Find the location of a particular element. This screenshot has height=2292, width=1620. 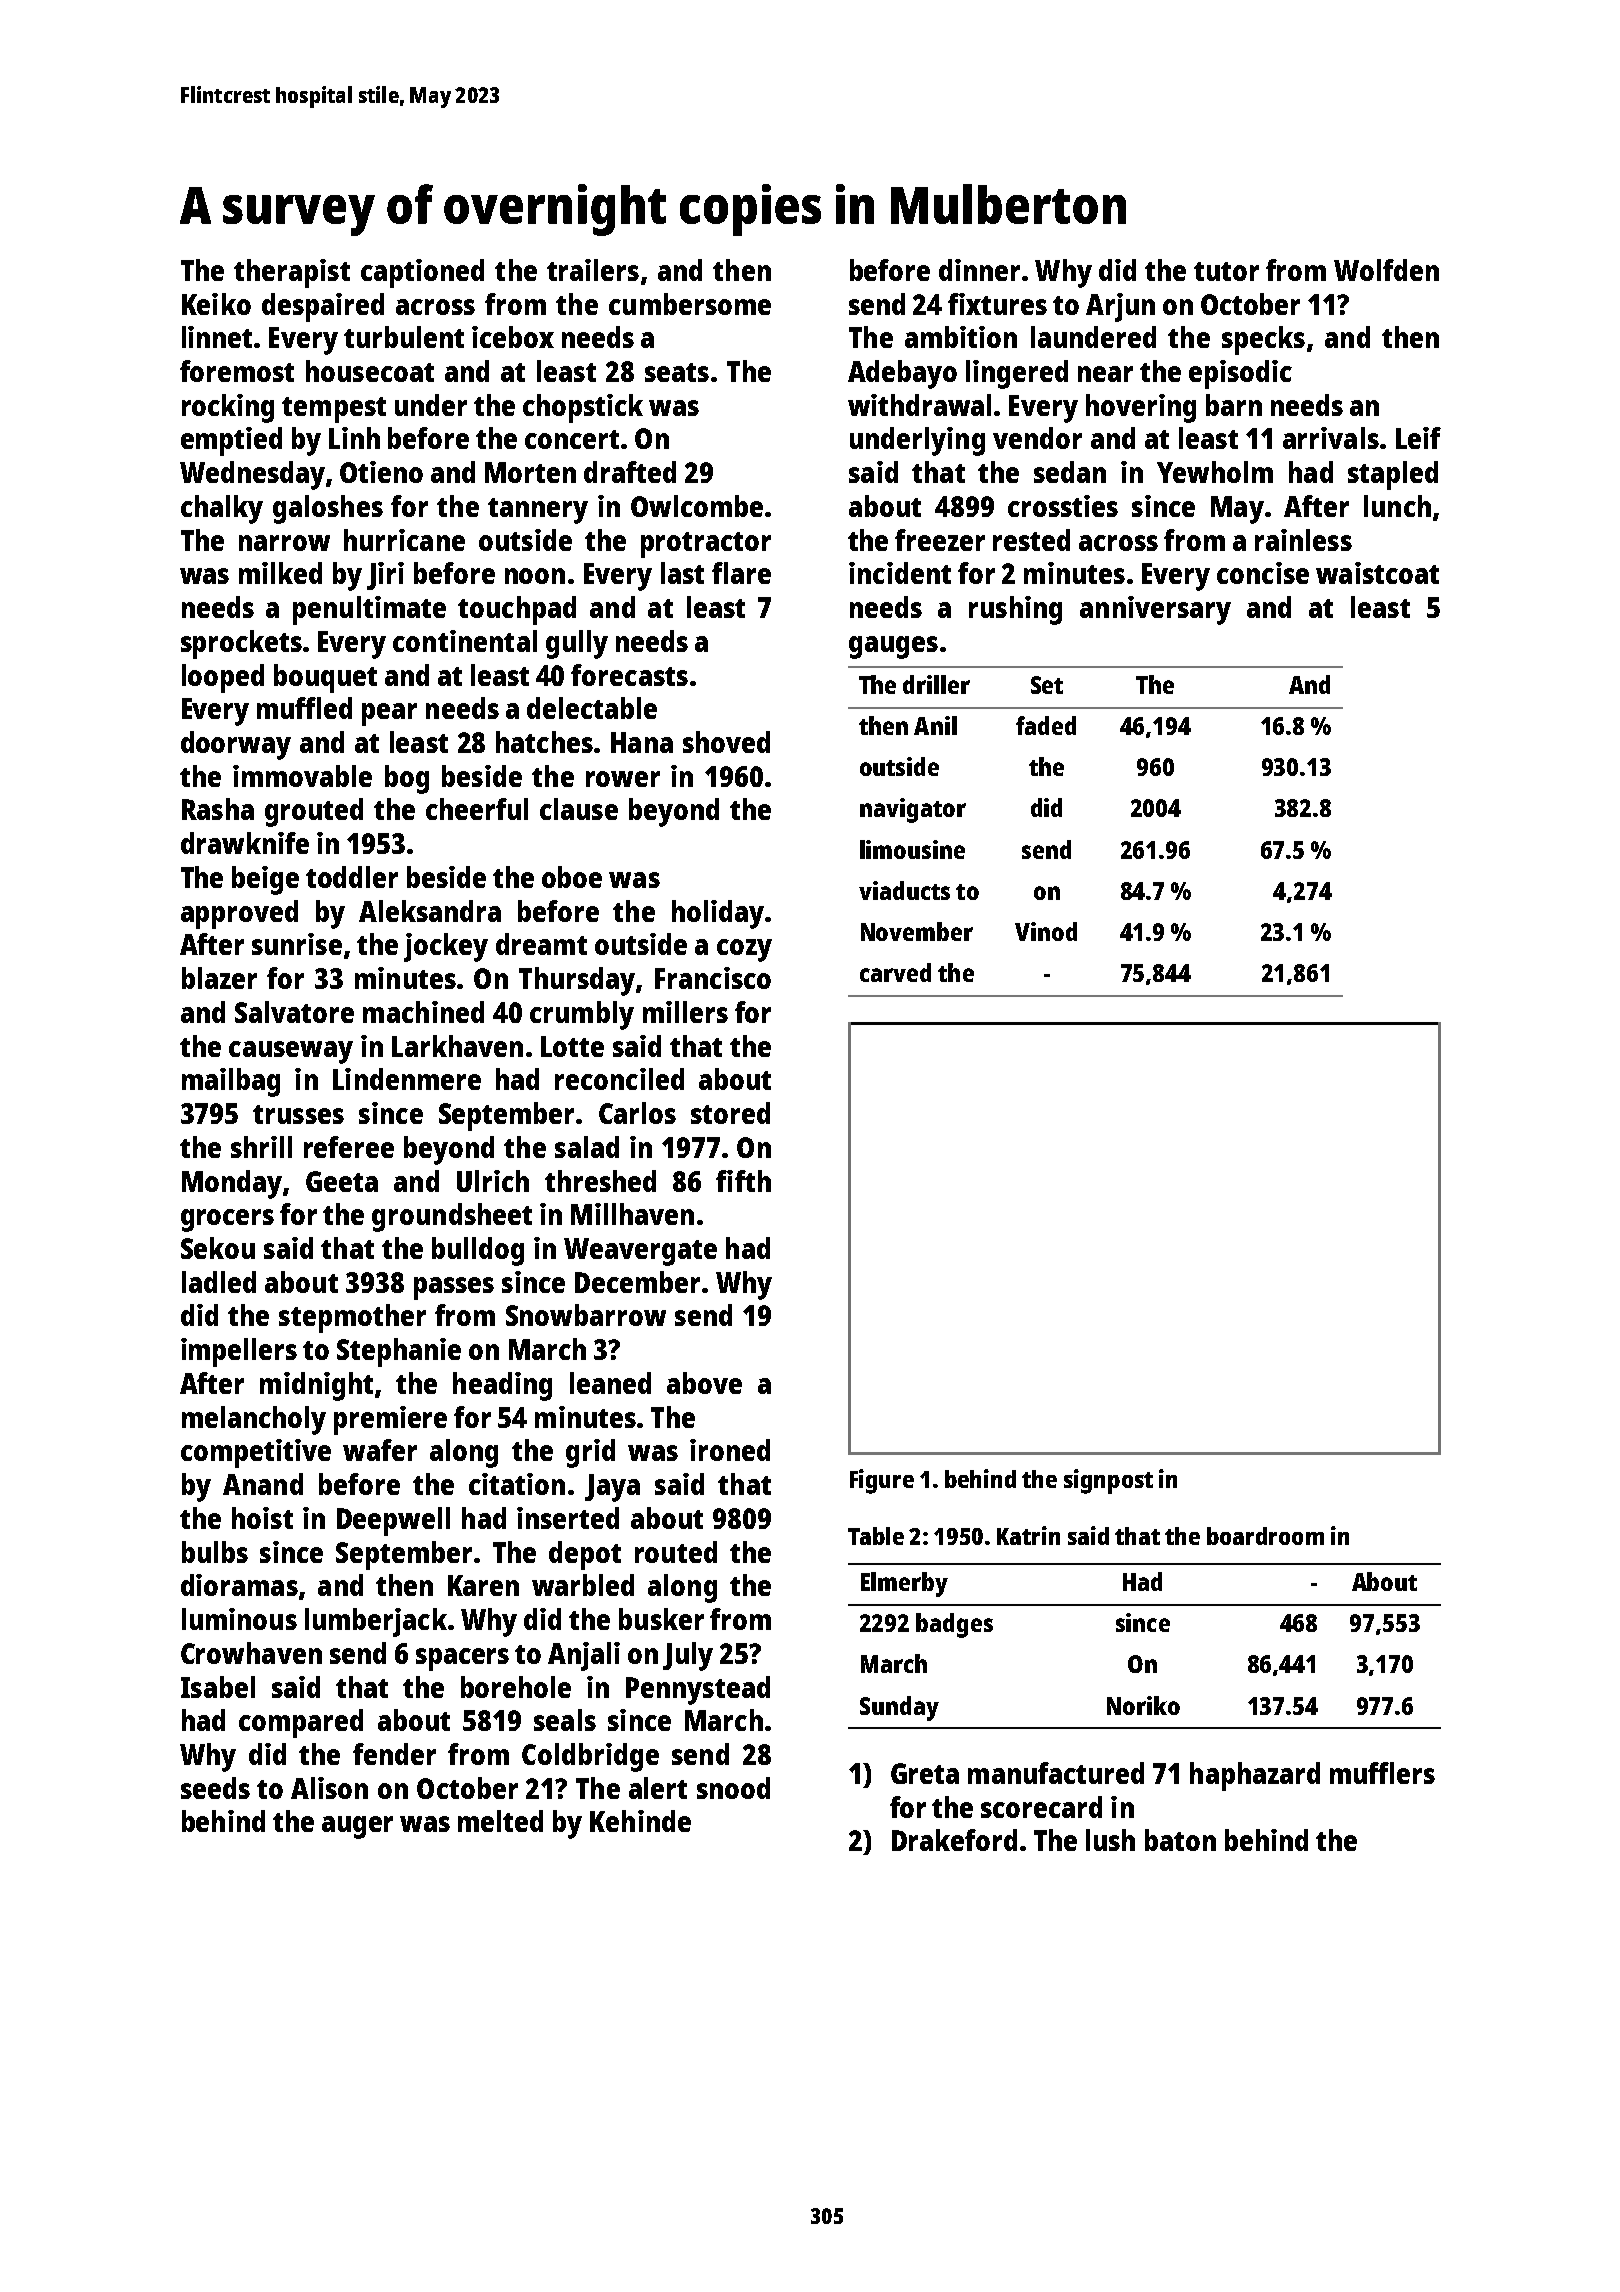

tutor is located at coordinates (1226, 271).
